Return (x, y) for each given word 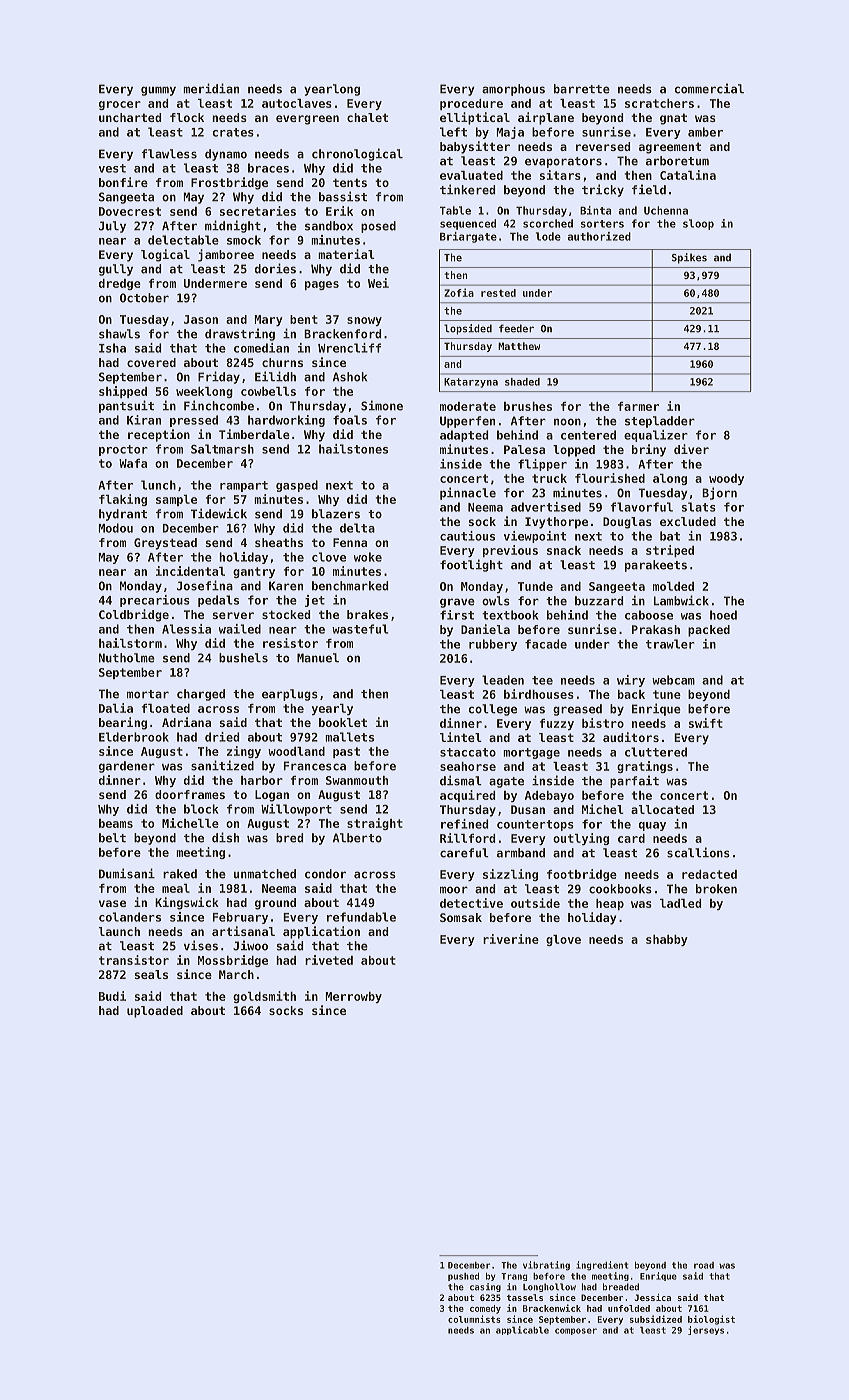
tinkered (467, 189)
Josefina (205, 585)
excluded (688, 521)
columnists (474, 1319)
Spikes (689, 258)
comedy (485, 1309)
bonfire (123, 182)
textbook (510, 615)
